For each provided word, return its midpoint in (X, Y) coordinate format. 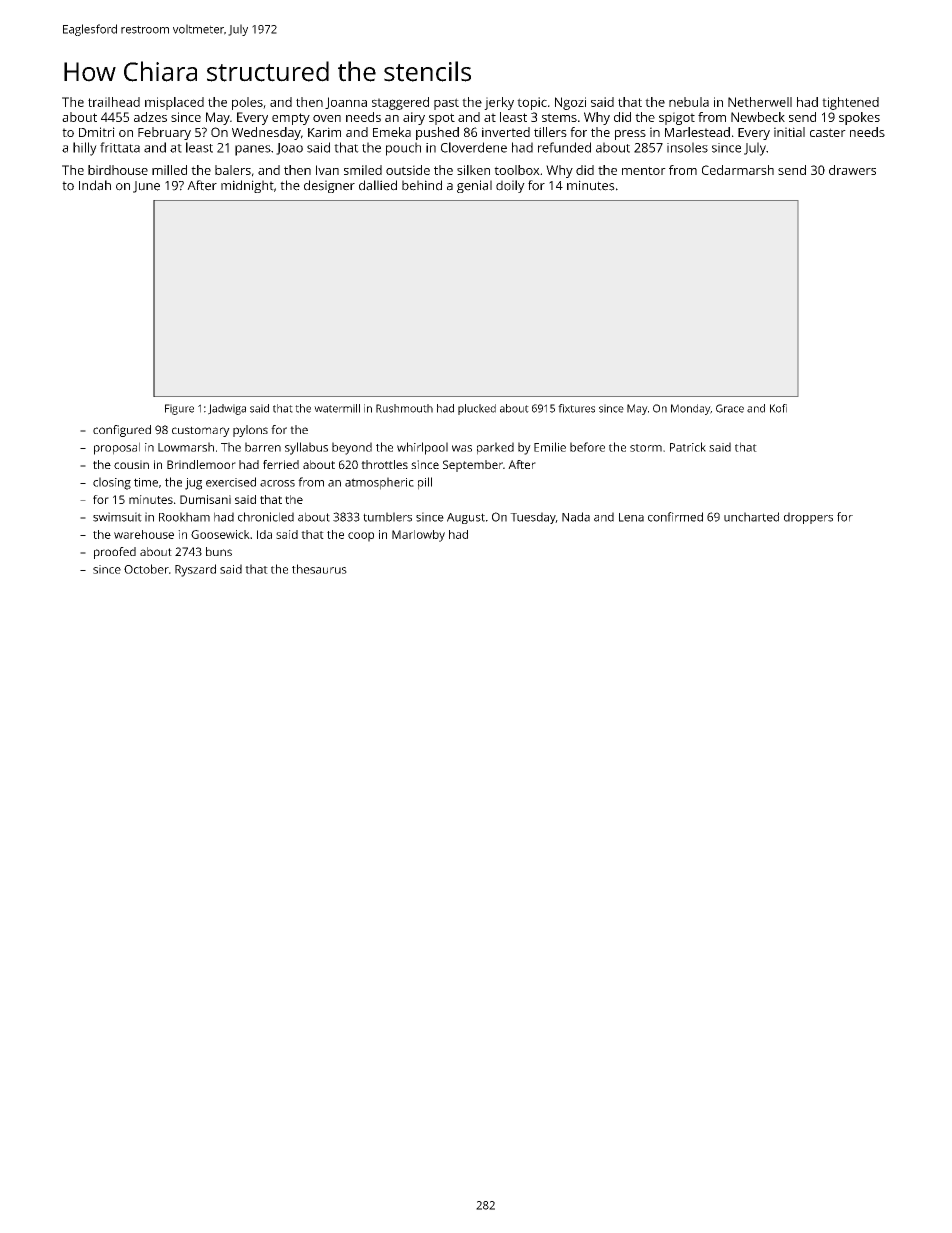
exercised (231, 482)
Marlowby (418, 536)
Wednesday (266, 133)
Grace (730, 408)
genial (474, 186)
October (146, 569)
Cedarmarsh (738, 170)
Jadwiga (227, 409)
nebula (689, 102)
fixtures (576, 408)
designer (329, 186)
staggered (400, 103)
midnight (247, 186)
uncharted (751, 517)
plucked (477, 409)
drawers (852, 170)
